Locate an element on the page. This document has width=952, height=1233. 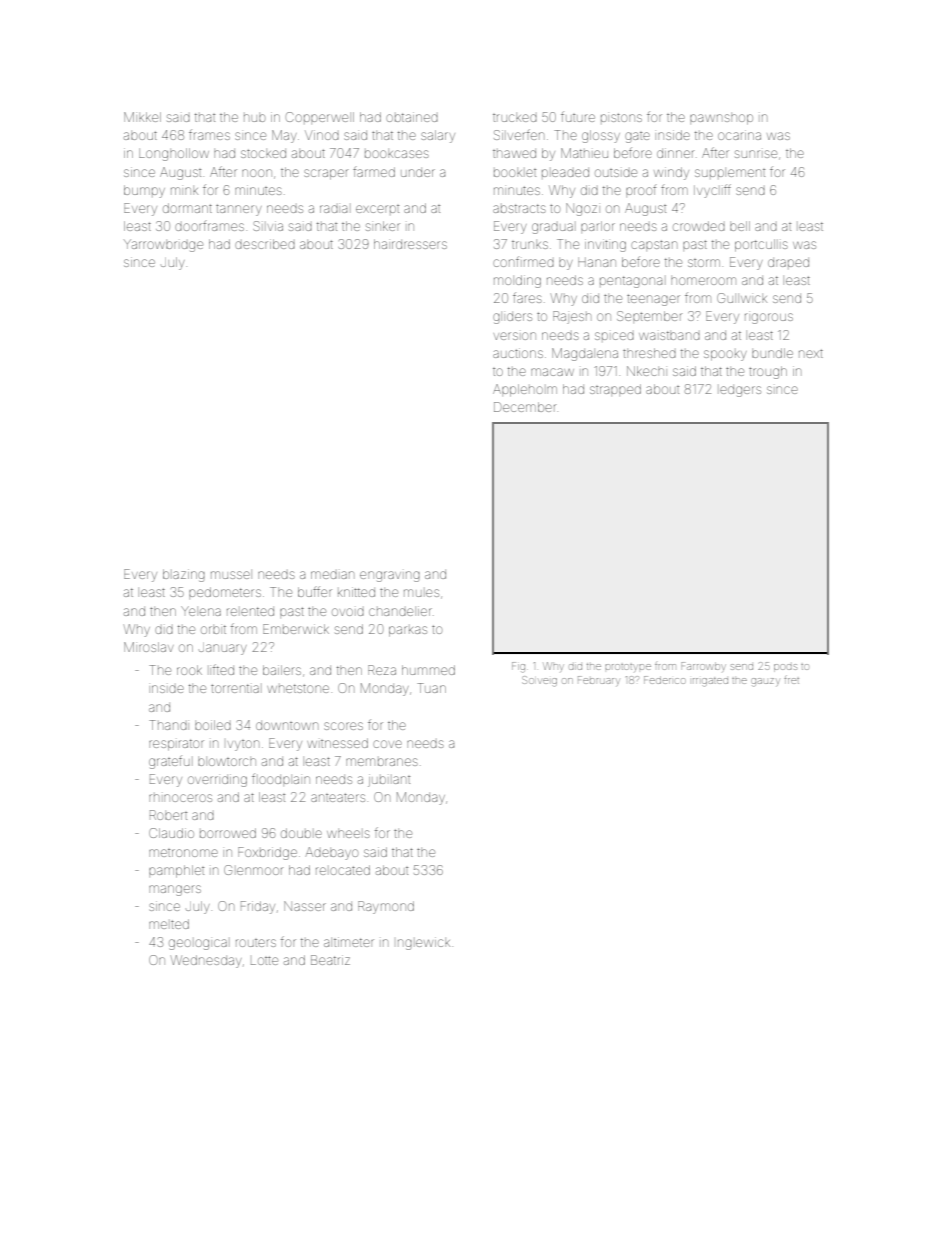
threshed is located at coordinates (649, 353).
